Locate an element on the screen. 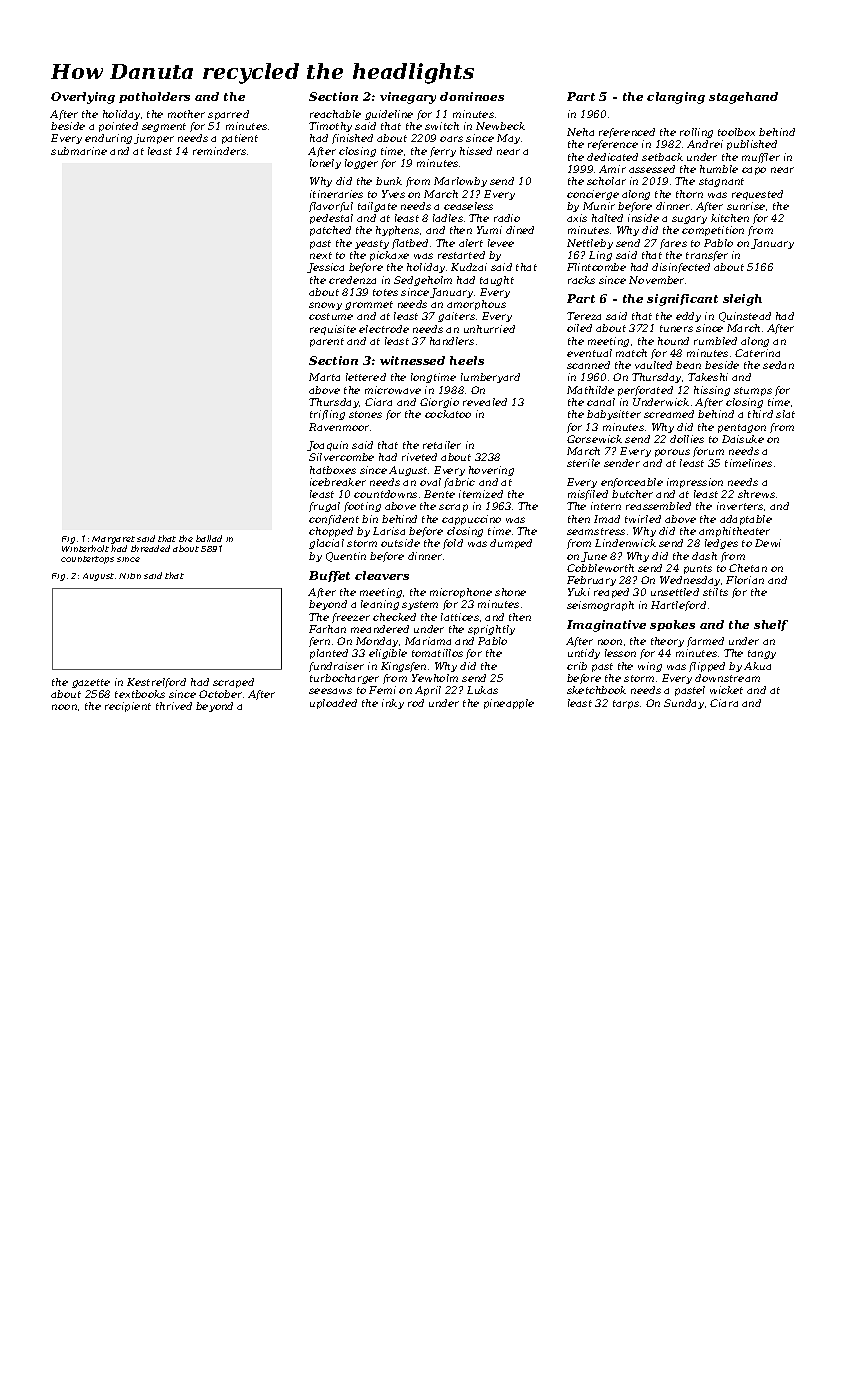  hound is located at coordinates (673, 341).
